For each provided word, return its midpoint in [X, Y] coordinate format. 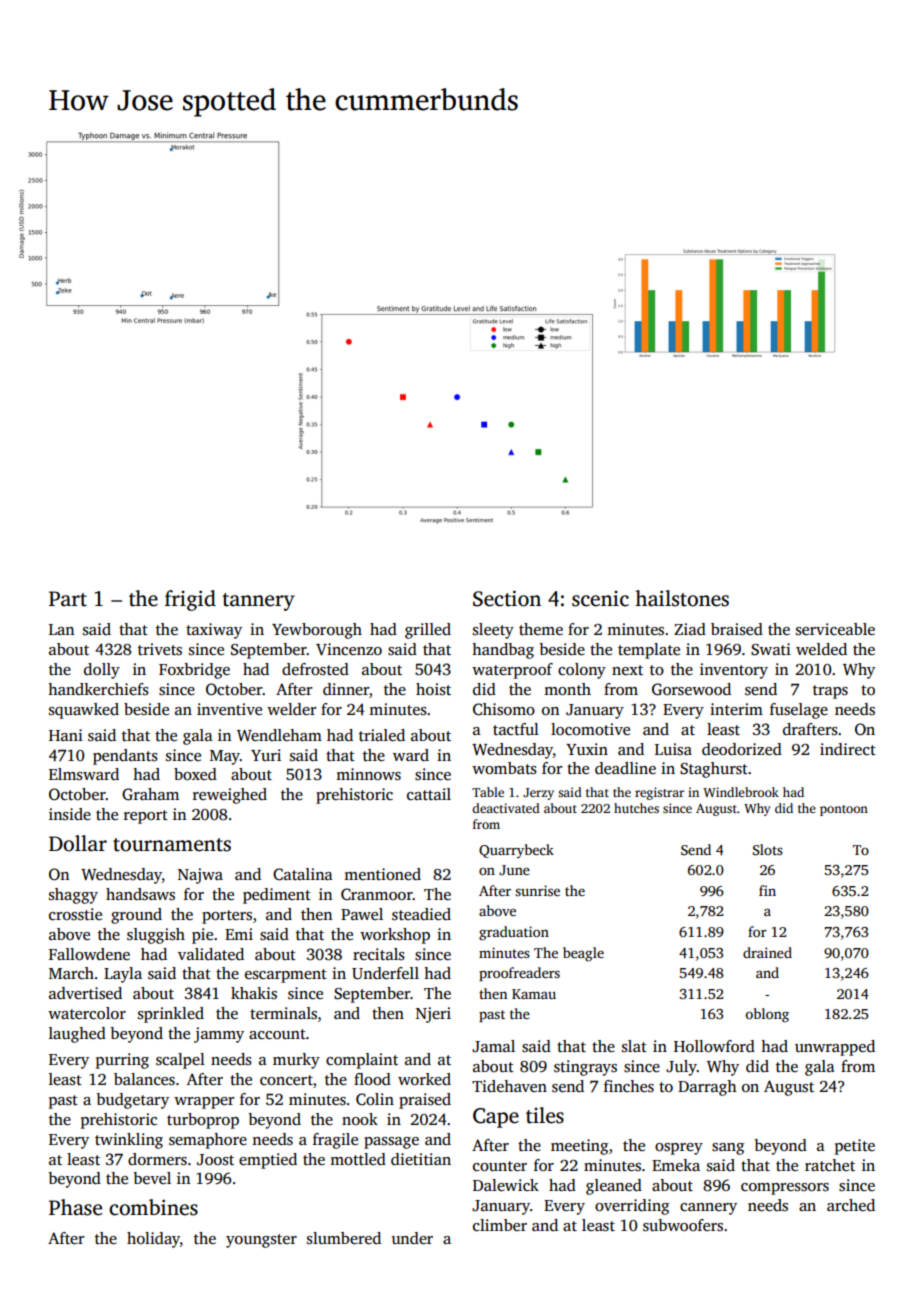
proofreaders [519, 974]
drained [767, 952]
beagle [583, 954]
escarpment [286, 976]
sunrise [537, 890]
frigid [190, 600]
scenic [600, 599]
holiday [153, 1240]
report [146, 817]
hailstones [682, 598]
